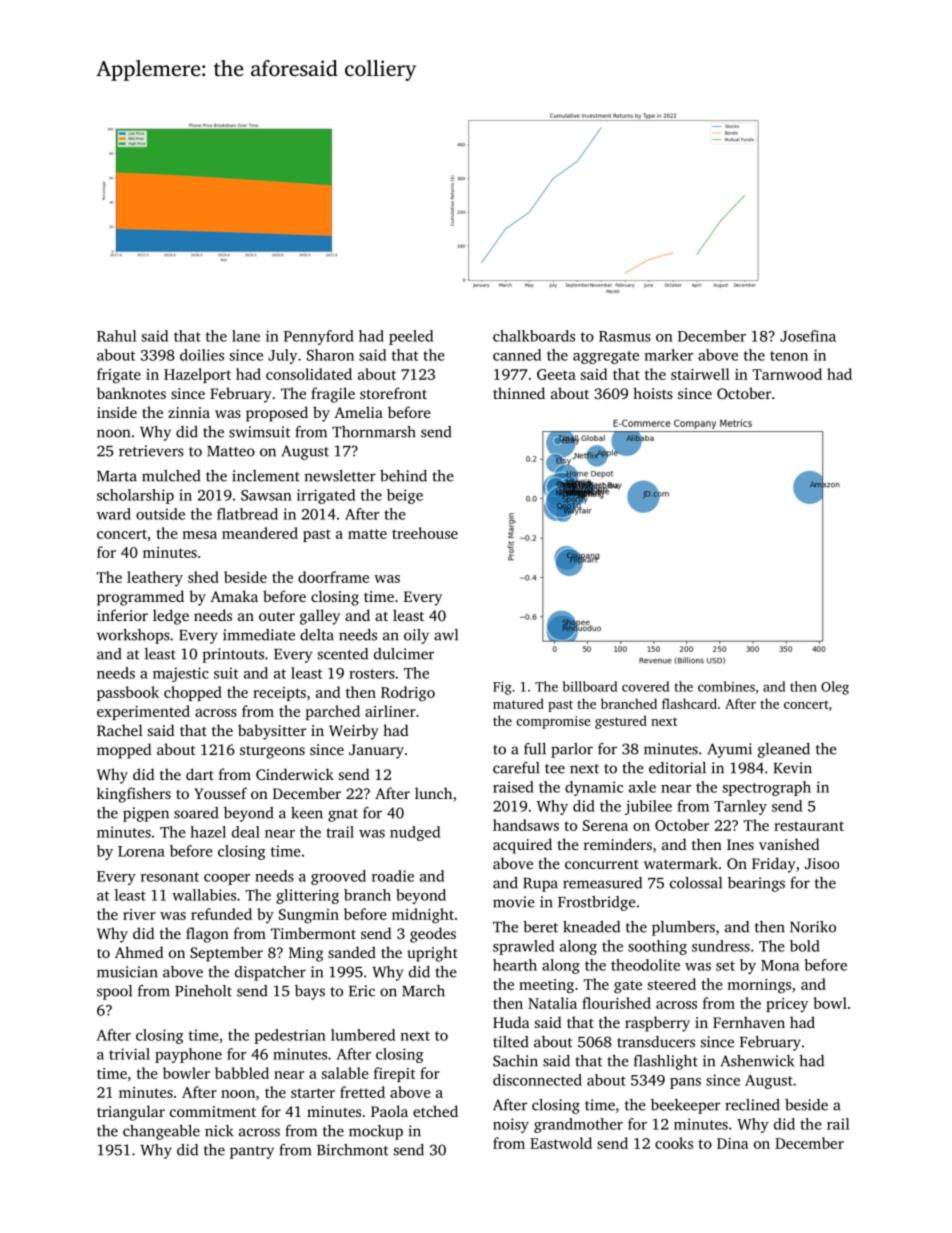 Image resolution: width=952 pixels, height=1233 pixels. Describe the element at coordinates (131, 1113) in the page. I see `triangular` at that location.
